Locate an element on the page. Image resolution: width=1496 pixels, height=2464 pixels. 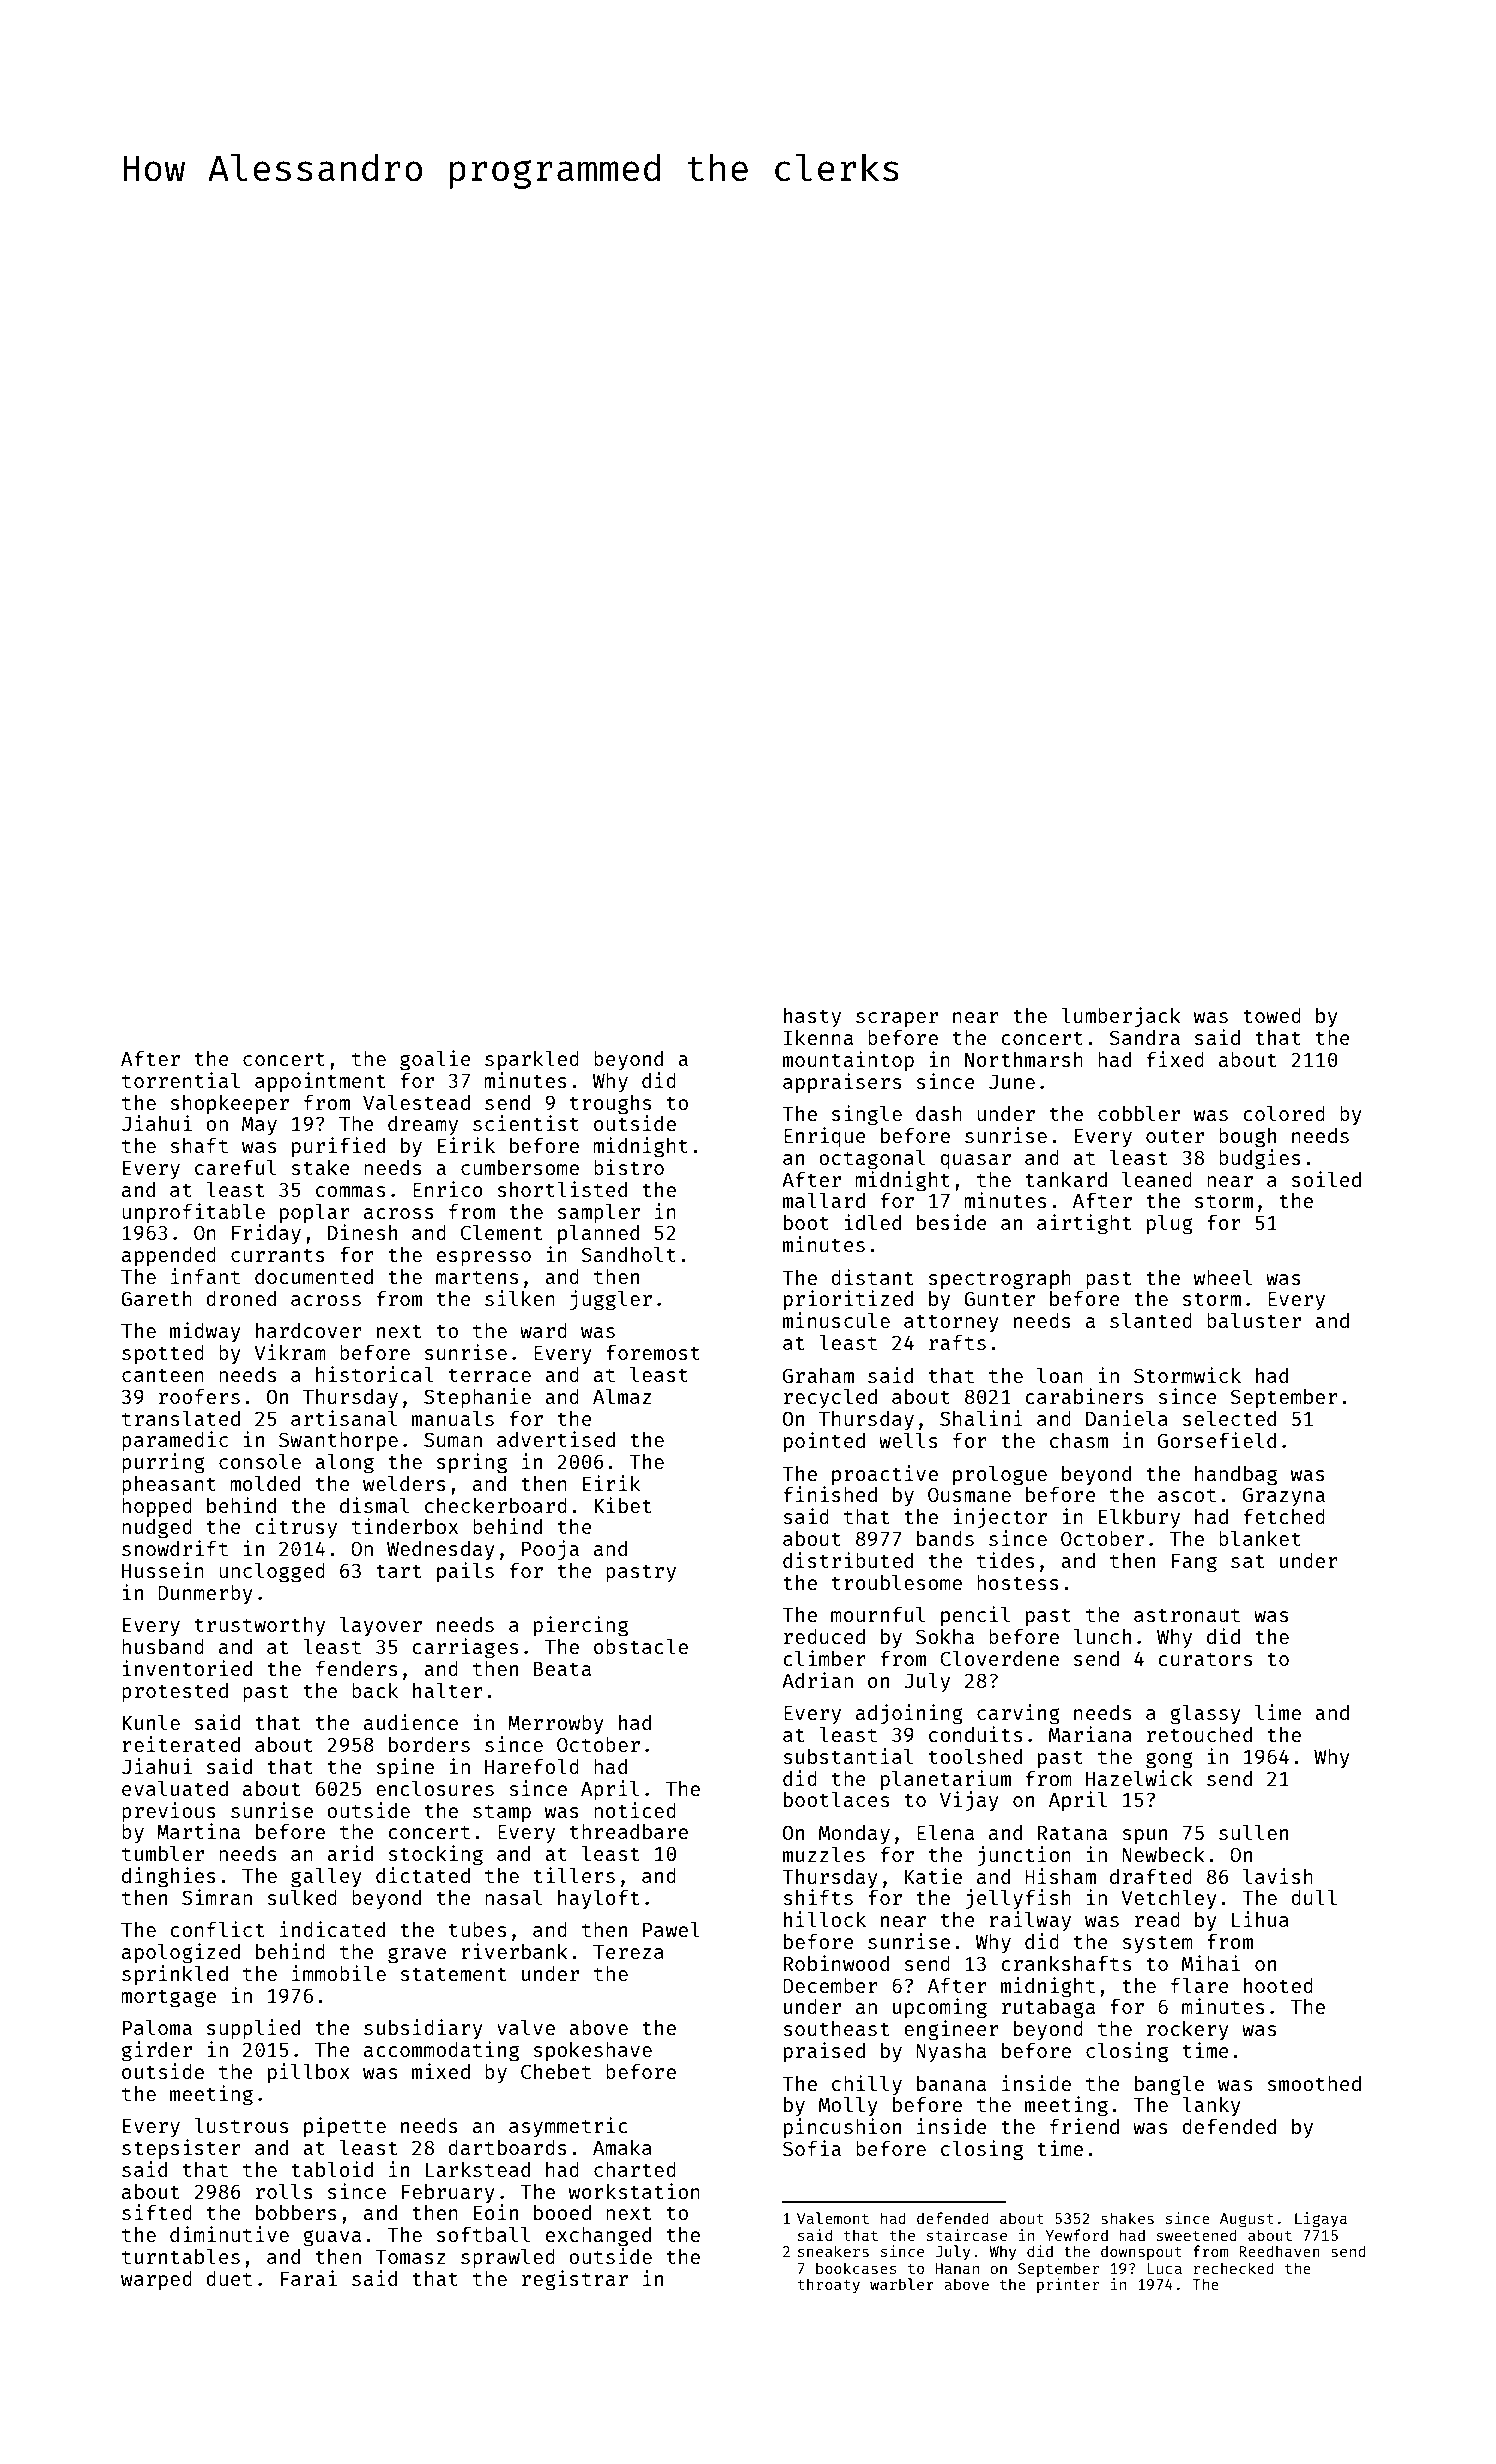
warped is located at coordinates (156, 2280).
